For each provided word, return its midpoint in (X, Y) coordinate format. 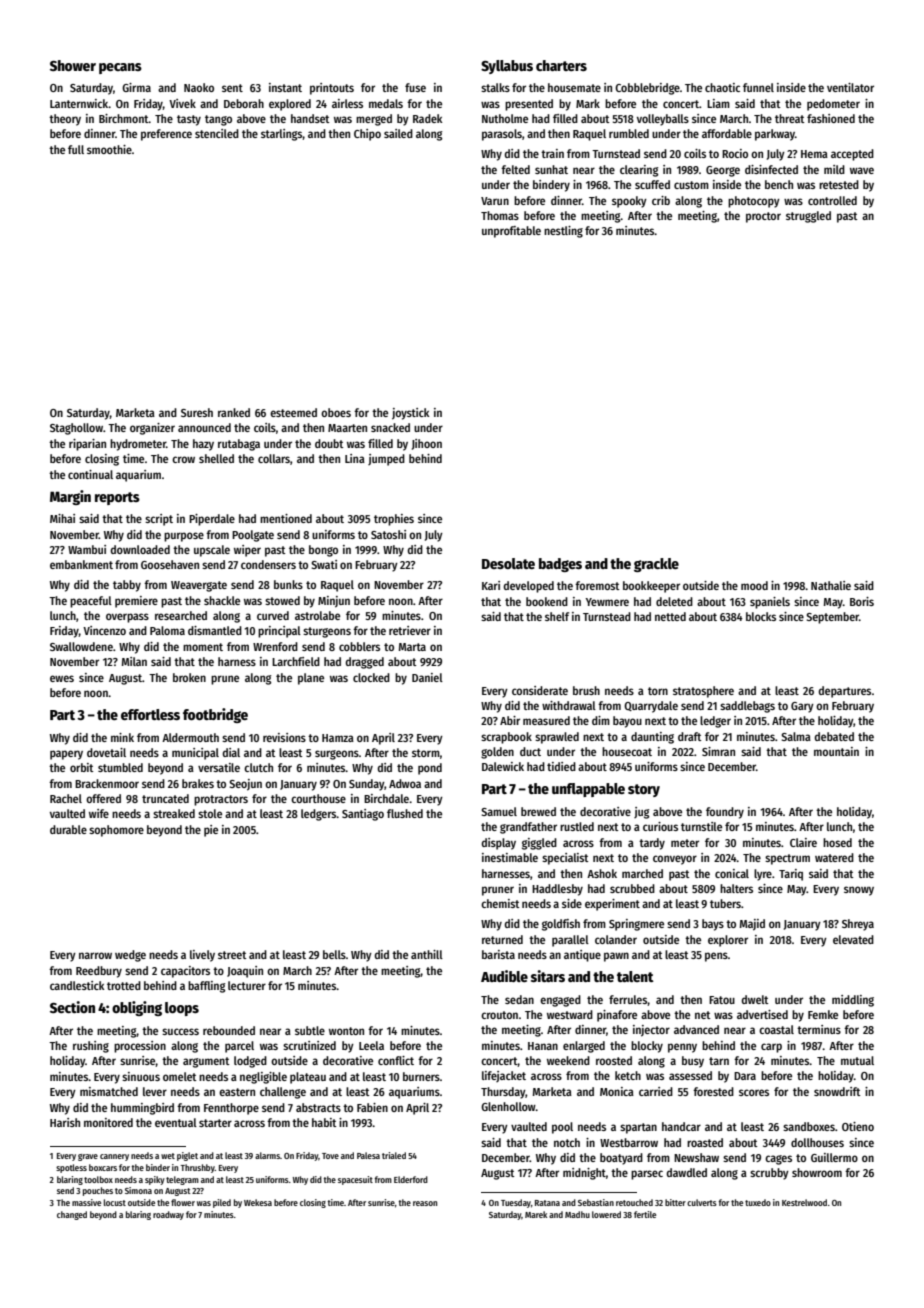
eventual (176, 1122)
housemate (574, 87)
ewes (62, 678)
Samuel (499, 811)
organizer (152, 429)
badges (560, 565)
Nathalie (831, 585)
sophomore (116, 831)
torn (658, 691)
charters (561, 65)
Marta (412, 647)
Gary (802, 707)
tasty (189, 120)
